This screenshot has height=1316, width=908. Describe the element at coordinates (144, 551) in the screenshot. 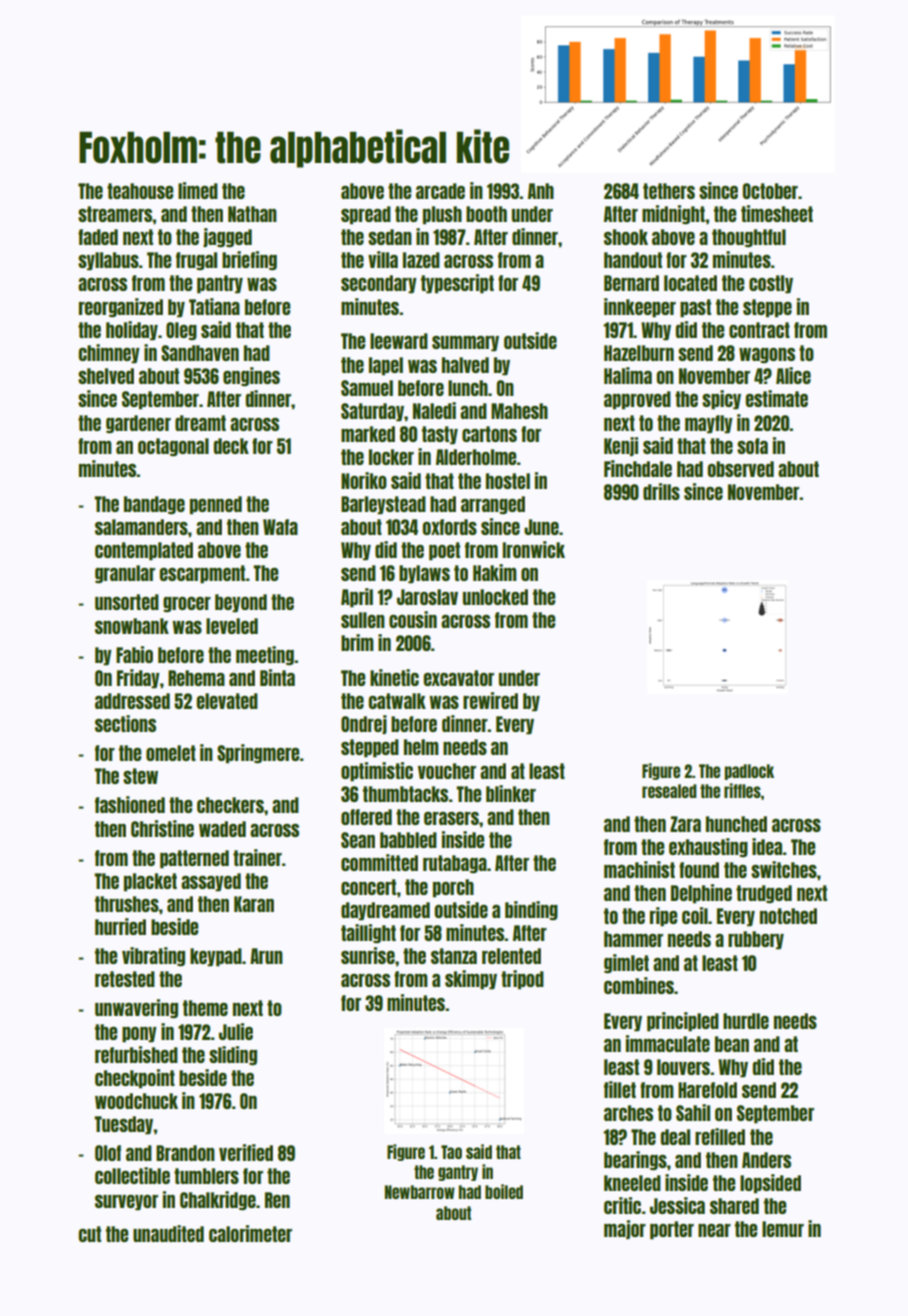

I see `contemplated` at that location.
